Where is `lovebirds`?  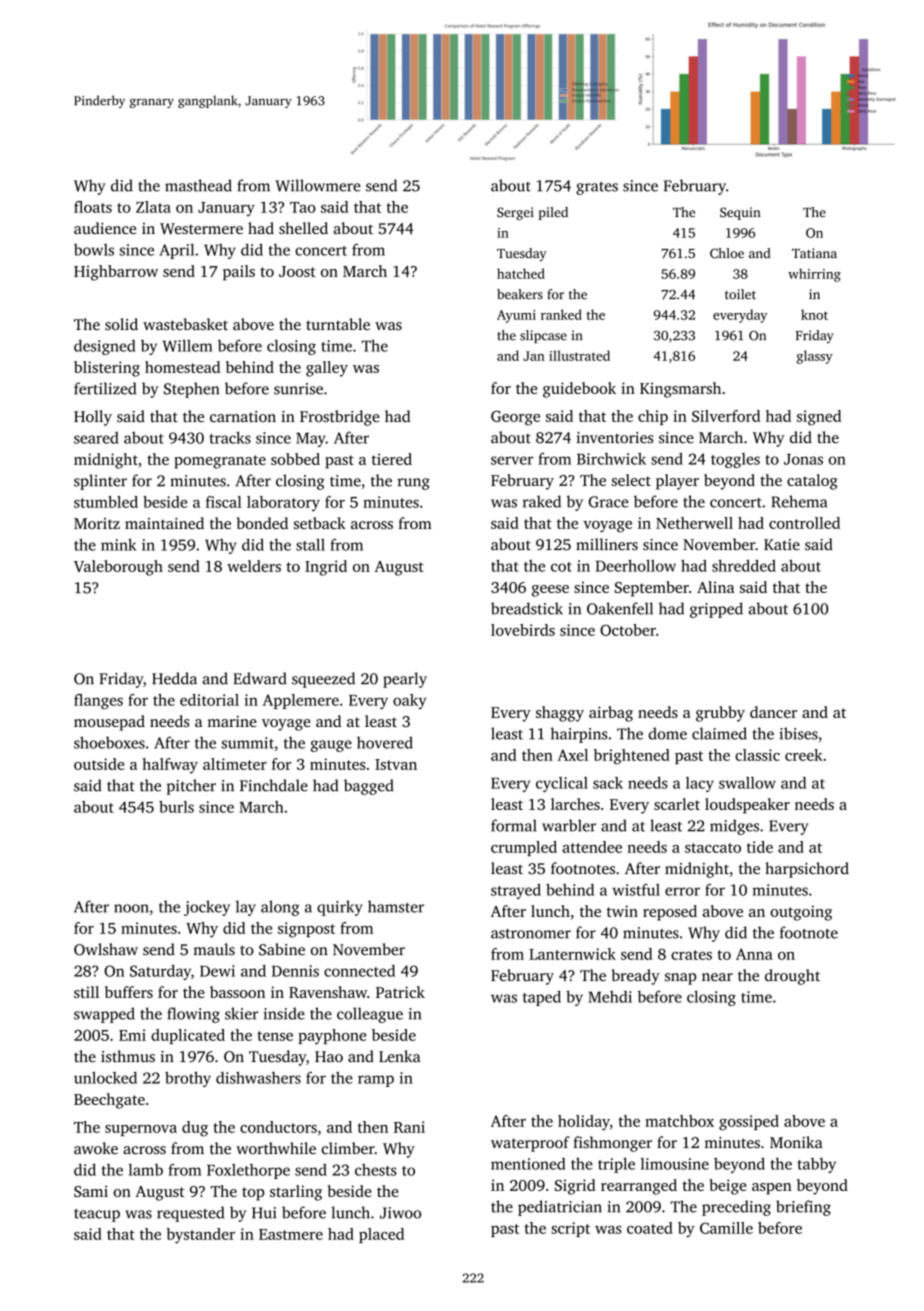 lovebirds is located at coordinates (523, 630).
